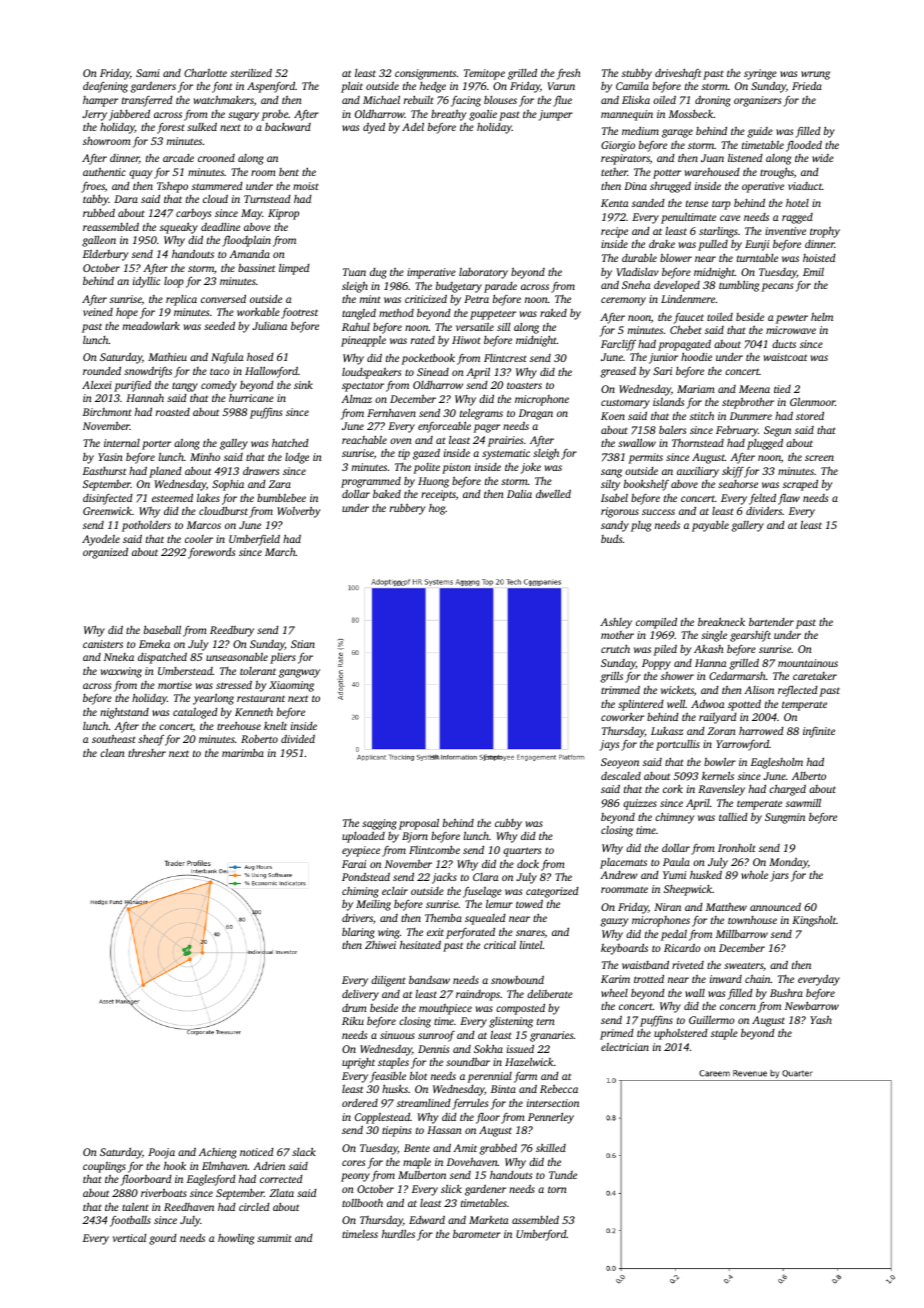  Describe the element at coordinates (124, 713) in the document. I see `nightstand` at that location.
